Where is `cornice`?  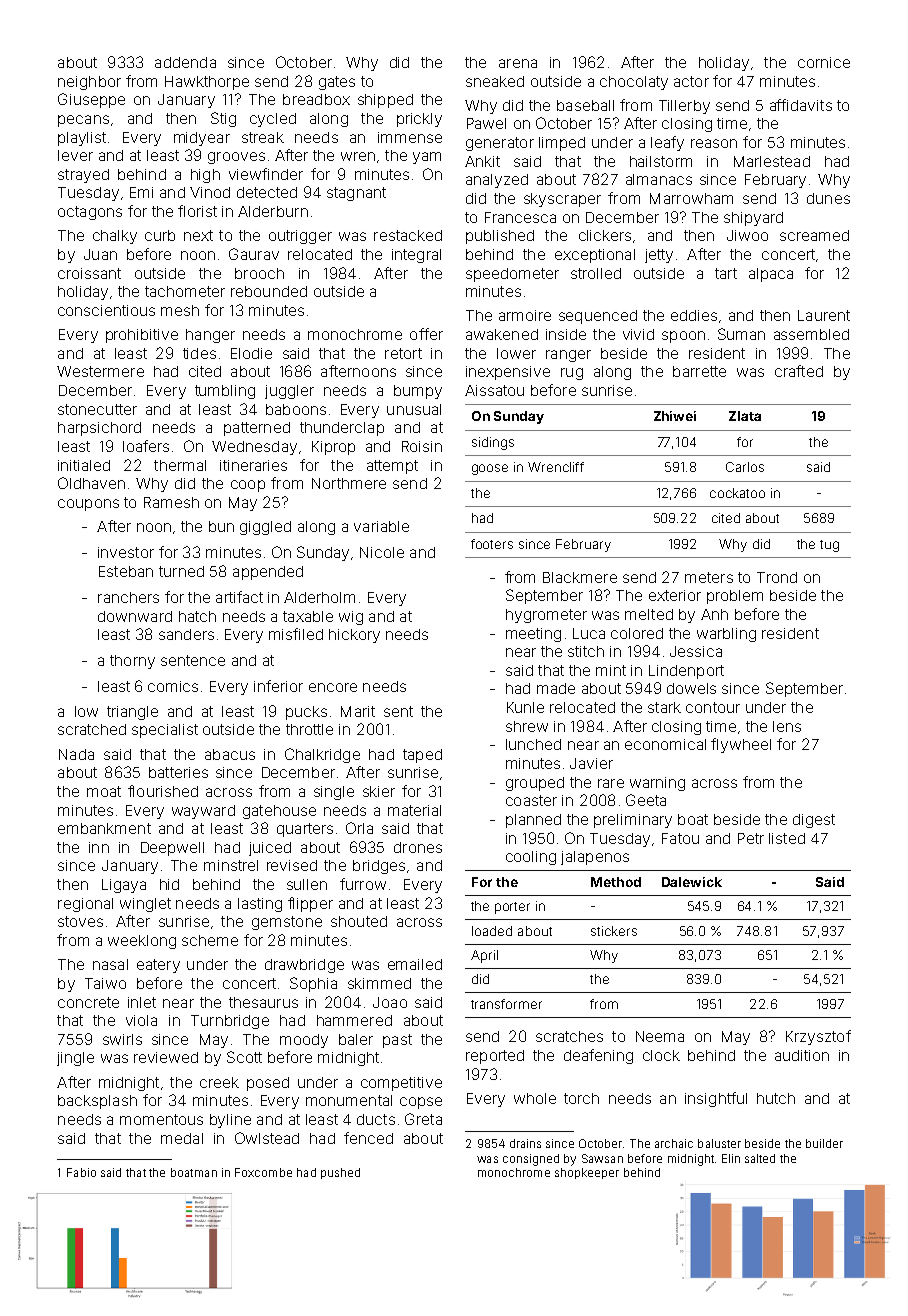
cornice is located at coordinates (824, 62).
